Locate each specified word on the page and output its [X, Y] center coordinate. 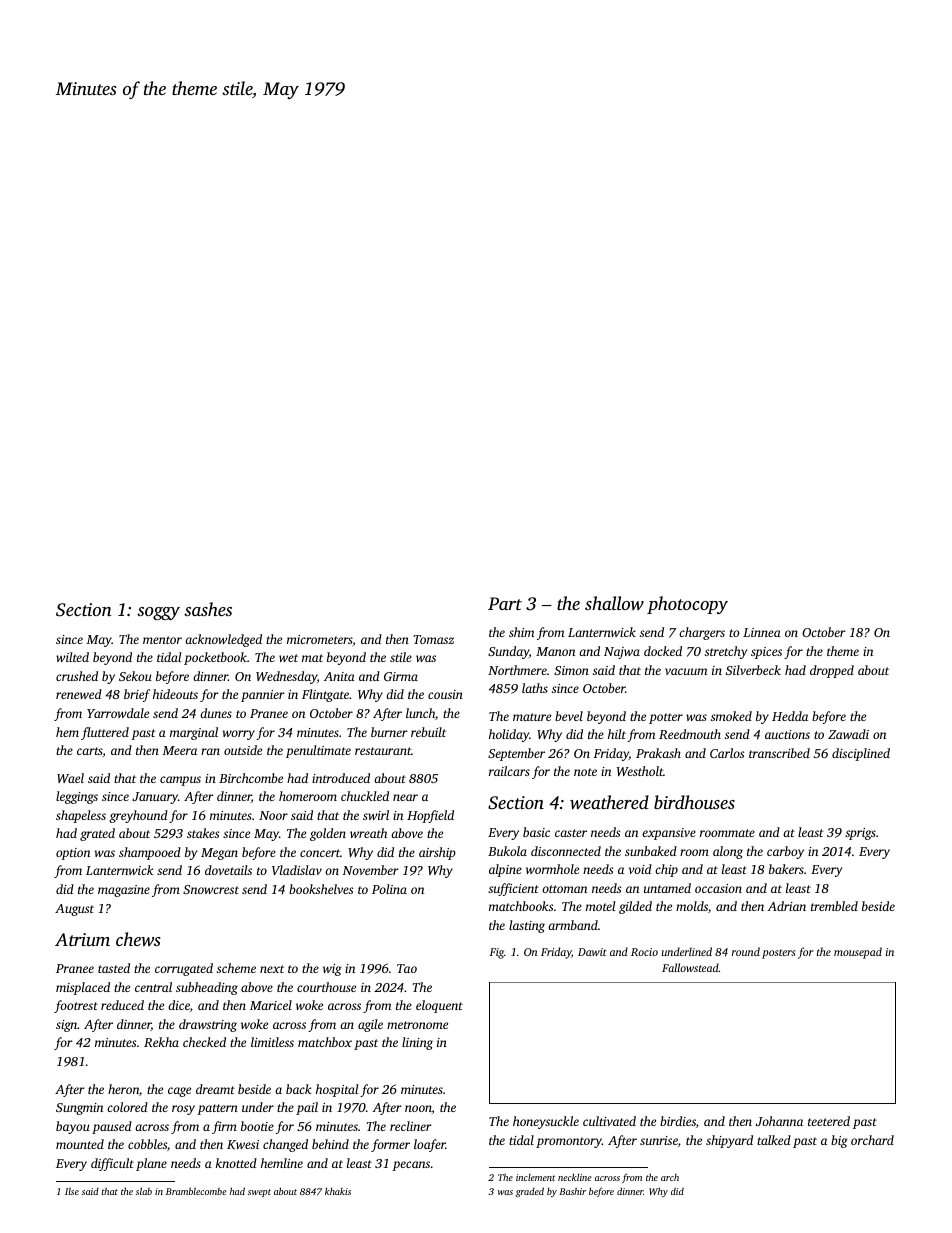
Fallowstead [690, 967]
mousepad [858, 953]
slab [144, 1191]
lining [417, 1043]
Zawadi [848, 734]
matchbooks [521, 906]
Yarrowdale [118, 713]
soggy [158, 613]
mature [532, 717]
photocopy [687, 605]
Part [505, 603]
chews [138, 939]
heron [123, 1089]
